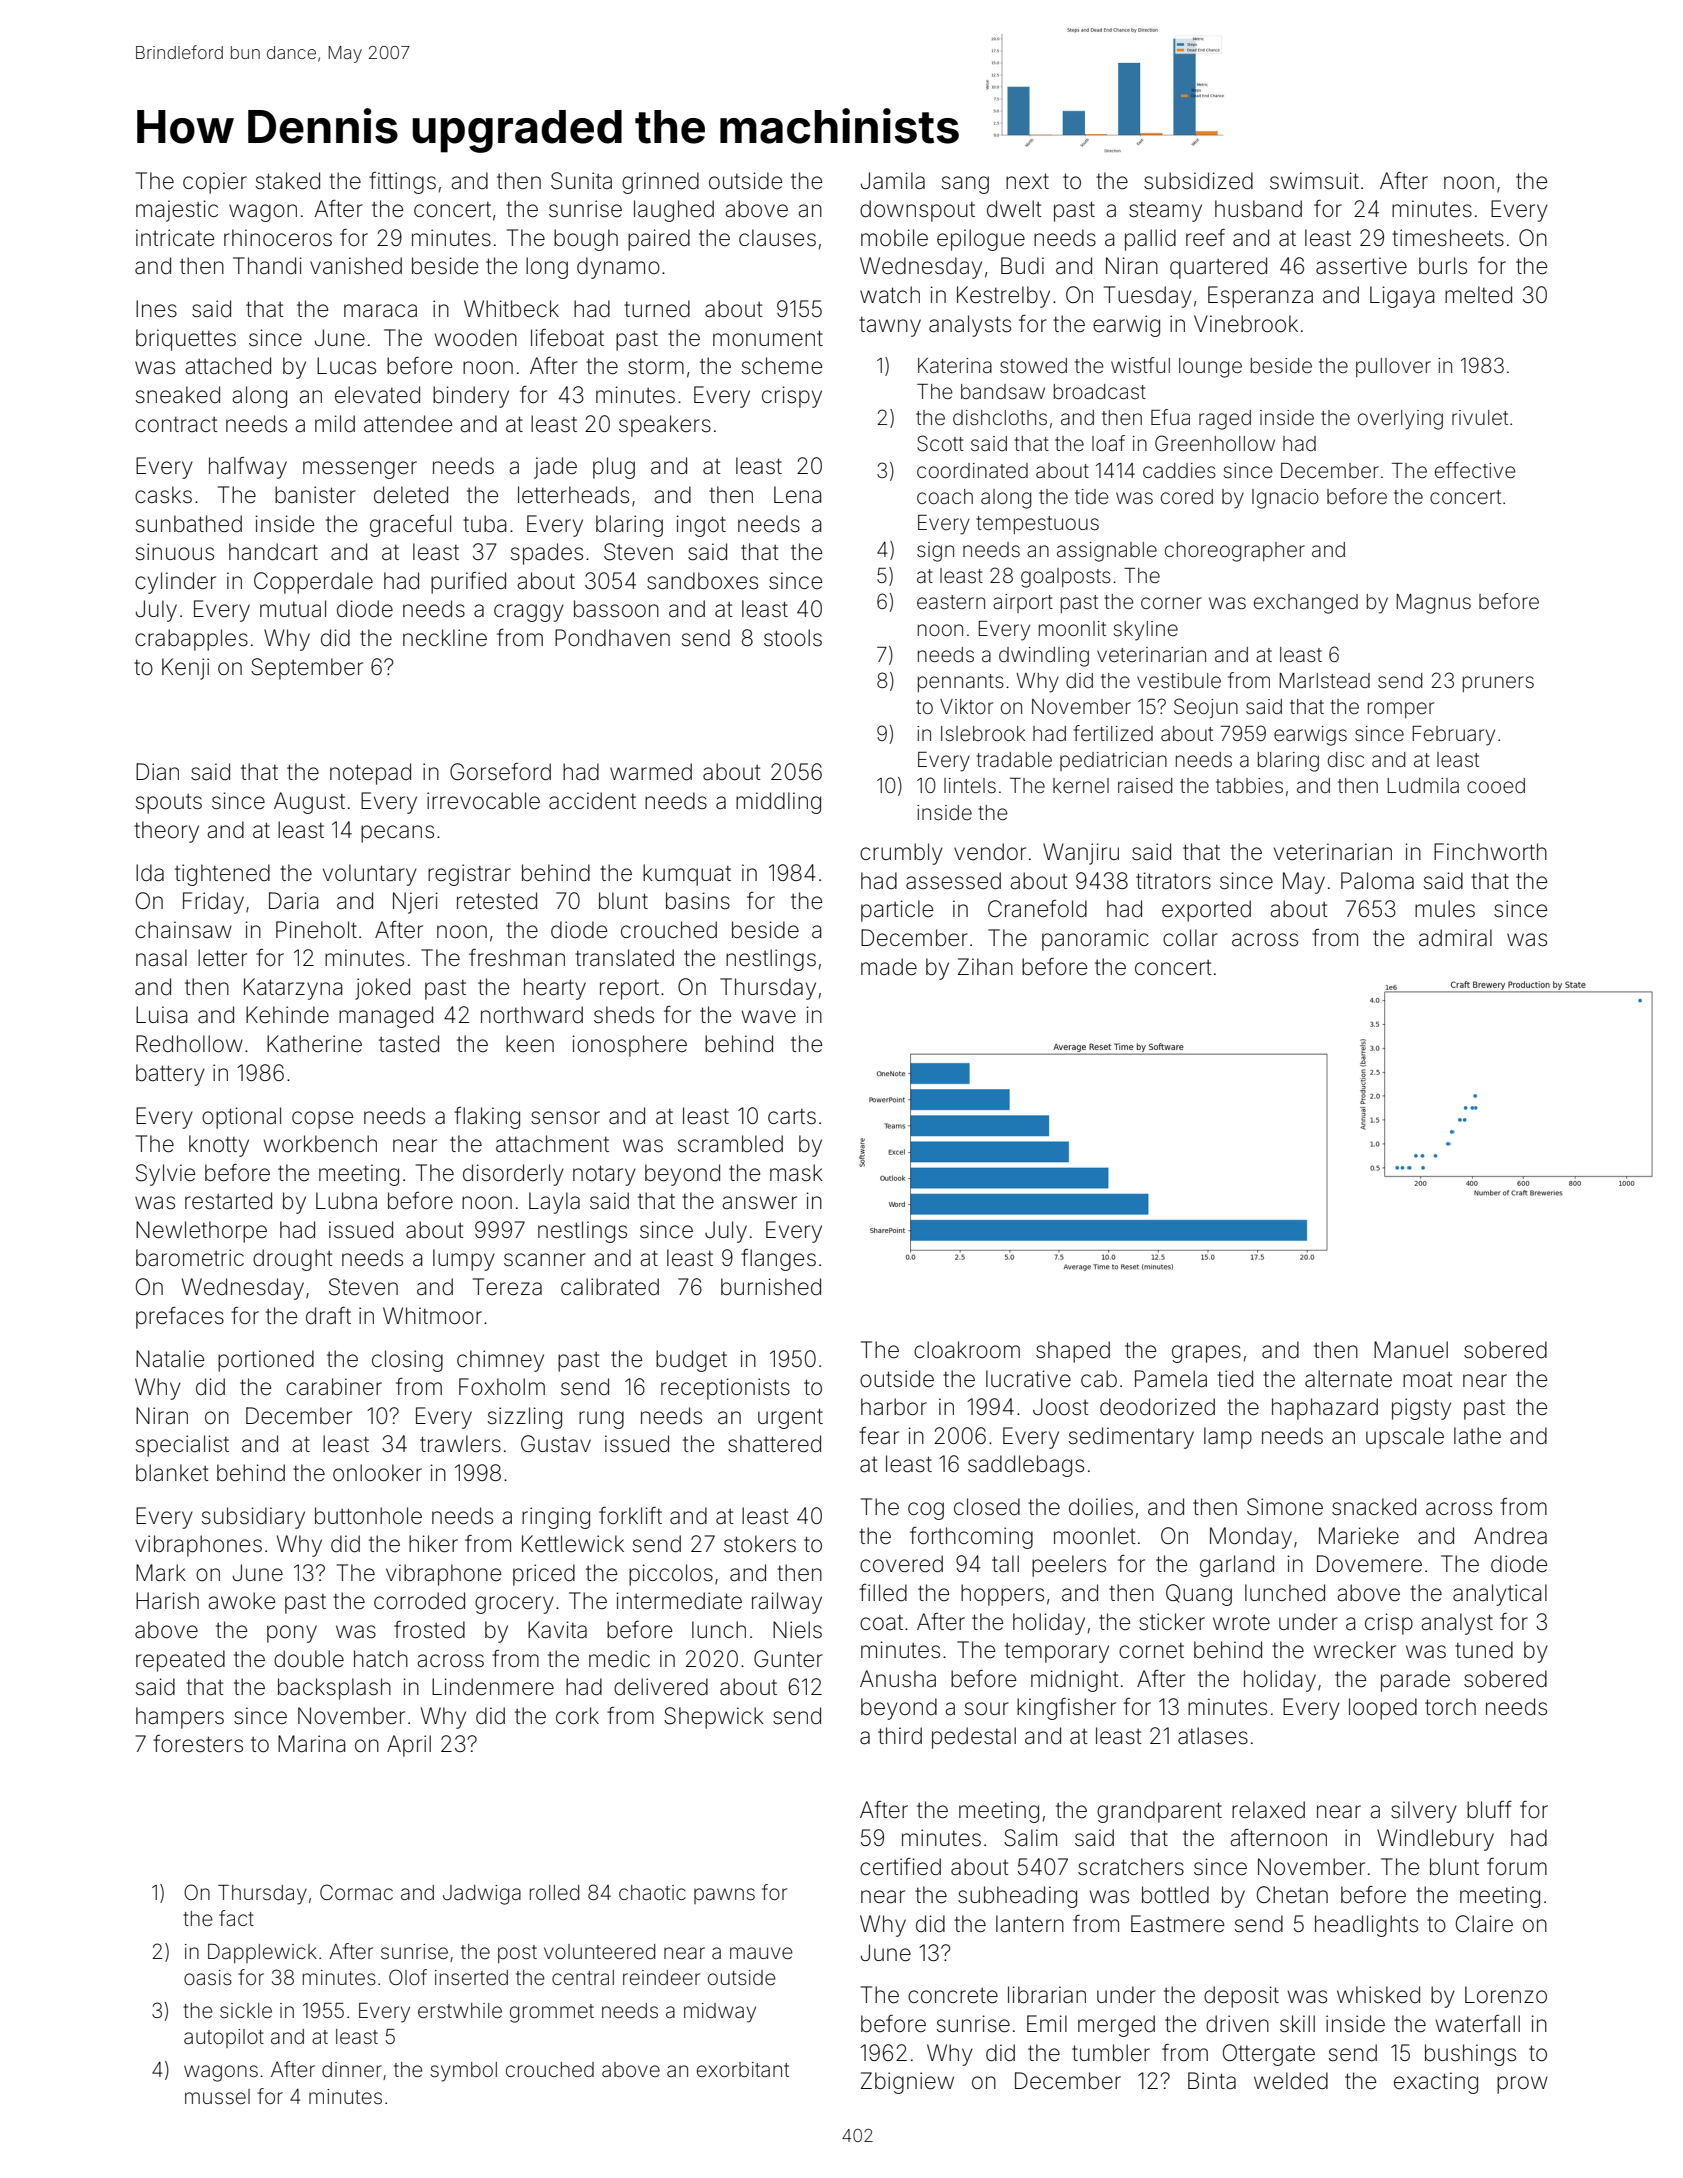  What do you see at coordinates (1285, 499) in the image?
I see `Ignacio` at bounding box center [1285, 499].
